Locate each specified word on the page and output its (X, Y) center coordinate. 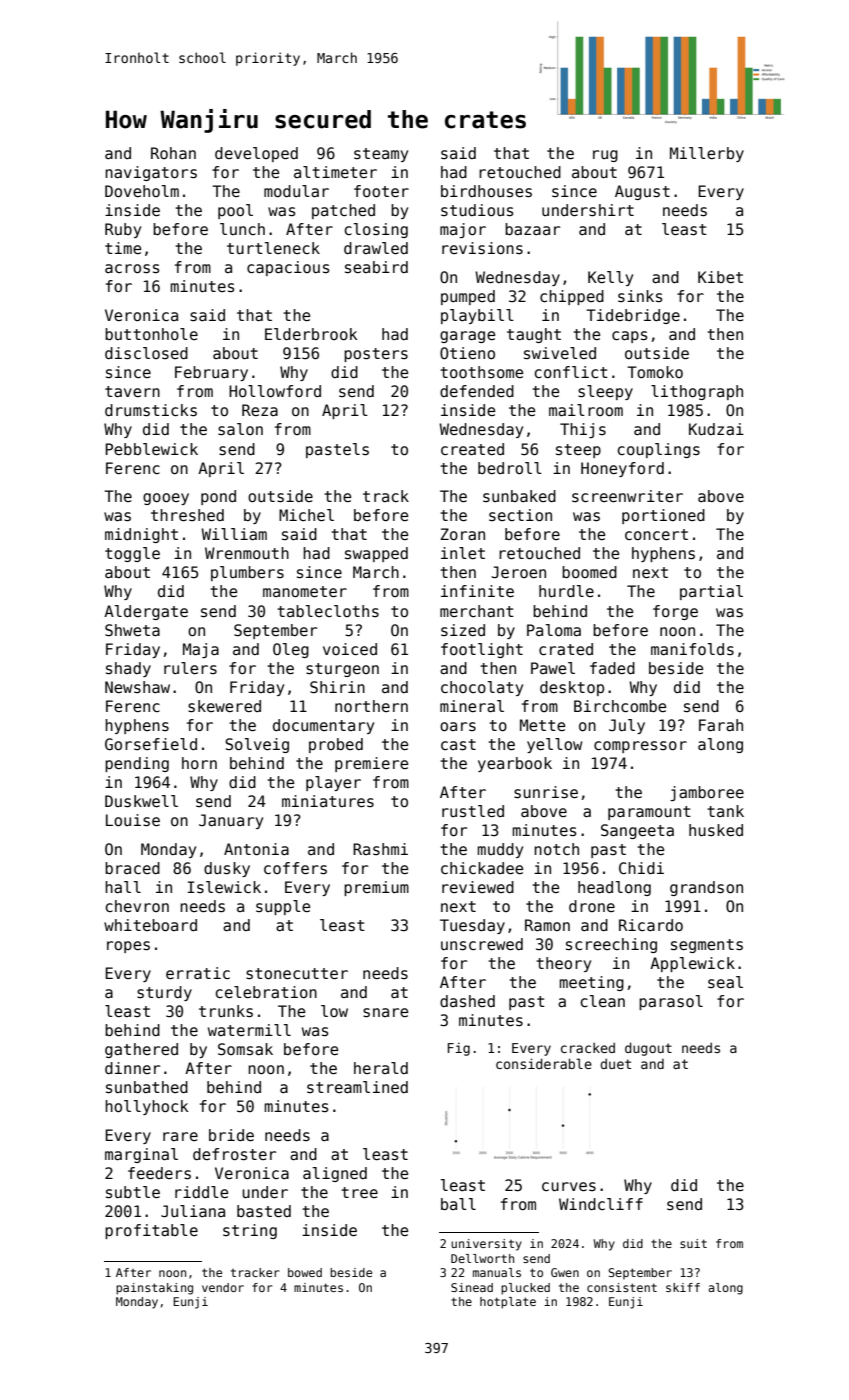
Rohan (173, 153)
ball (458, 1204)
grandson (706, 888)
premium (376, 888)
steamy (381, 155)
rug (605, 156)
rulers (190, 668)
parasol (671, 1002)
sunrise (546, 792)
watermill (249, 1030)
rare (180, 1136)
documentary (323, 726)
